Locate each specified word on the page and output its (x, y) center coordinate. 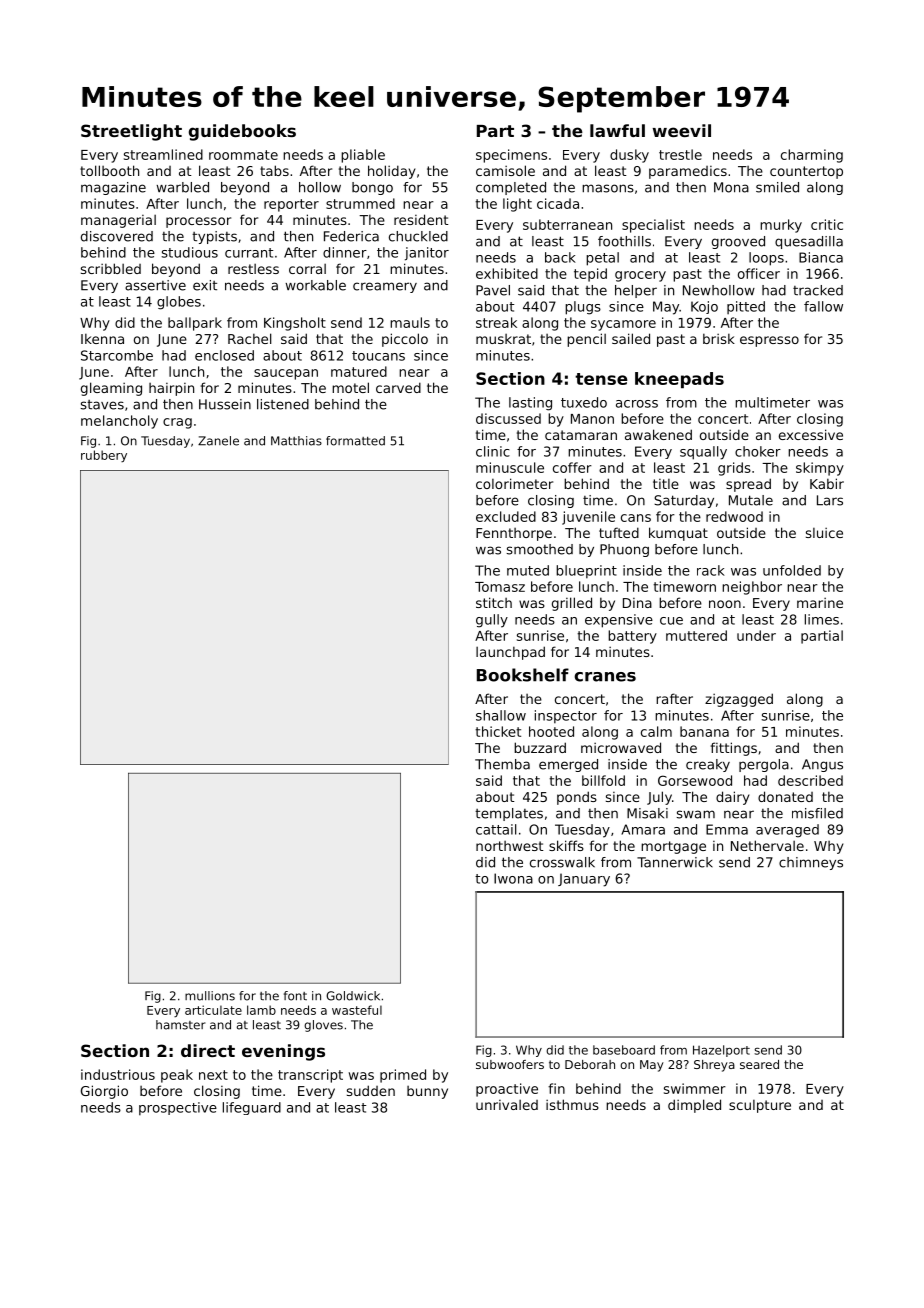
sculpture (760, 1106)
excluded (506, 516)
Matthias (296, 441)
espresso (769, 341)
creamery (385, 287)
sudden (371, 1090)
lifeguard (252, 1108)
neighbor (752, 588)
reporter (291, 205)
